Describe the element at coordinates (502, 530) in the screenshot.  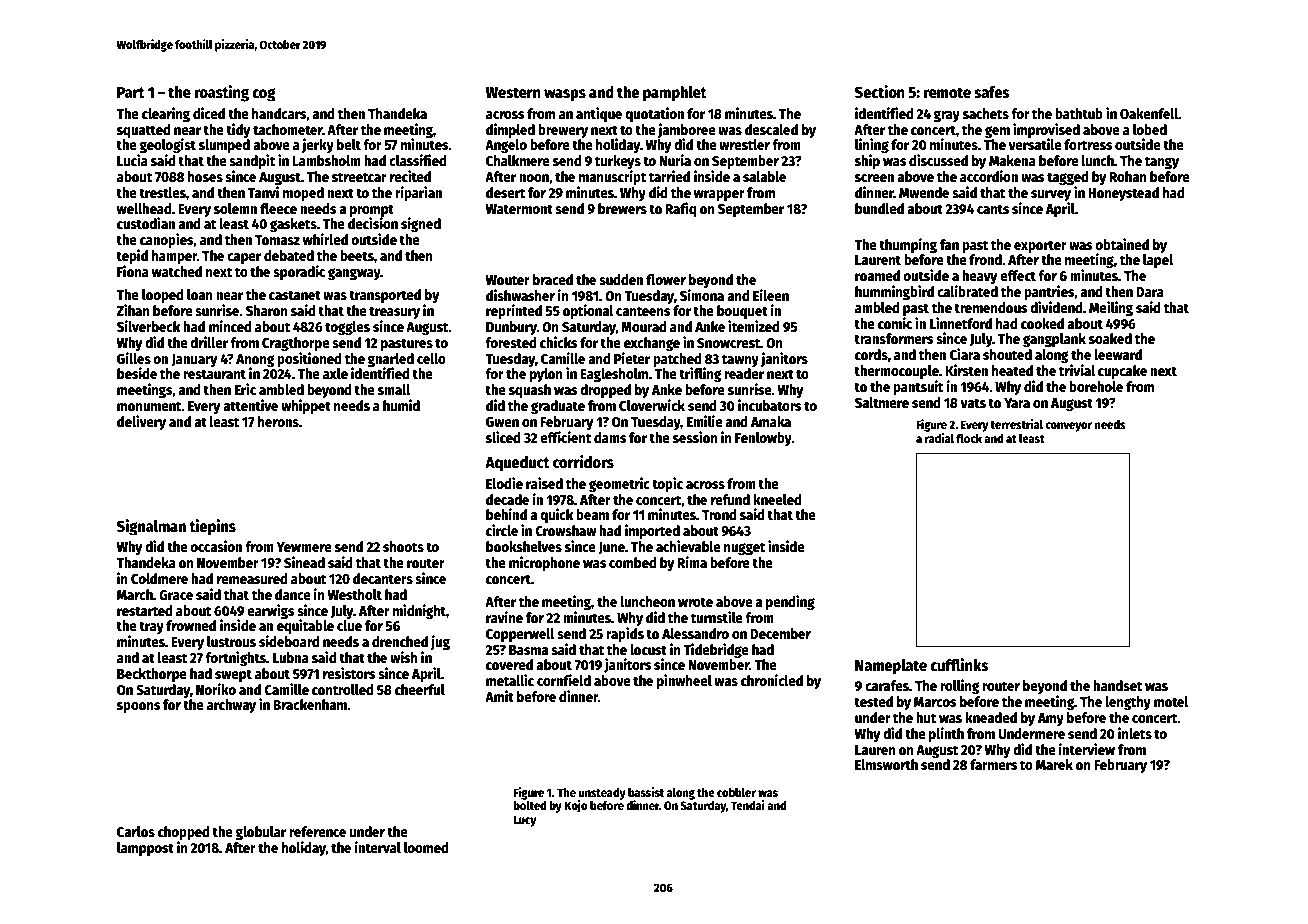
I see `circle` at that location.
